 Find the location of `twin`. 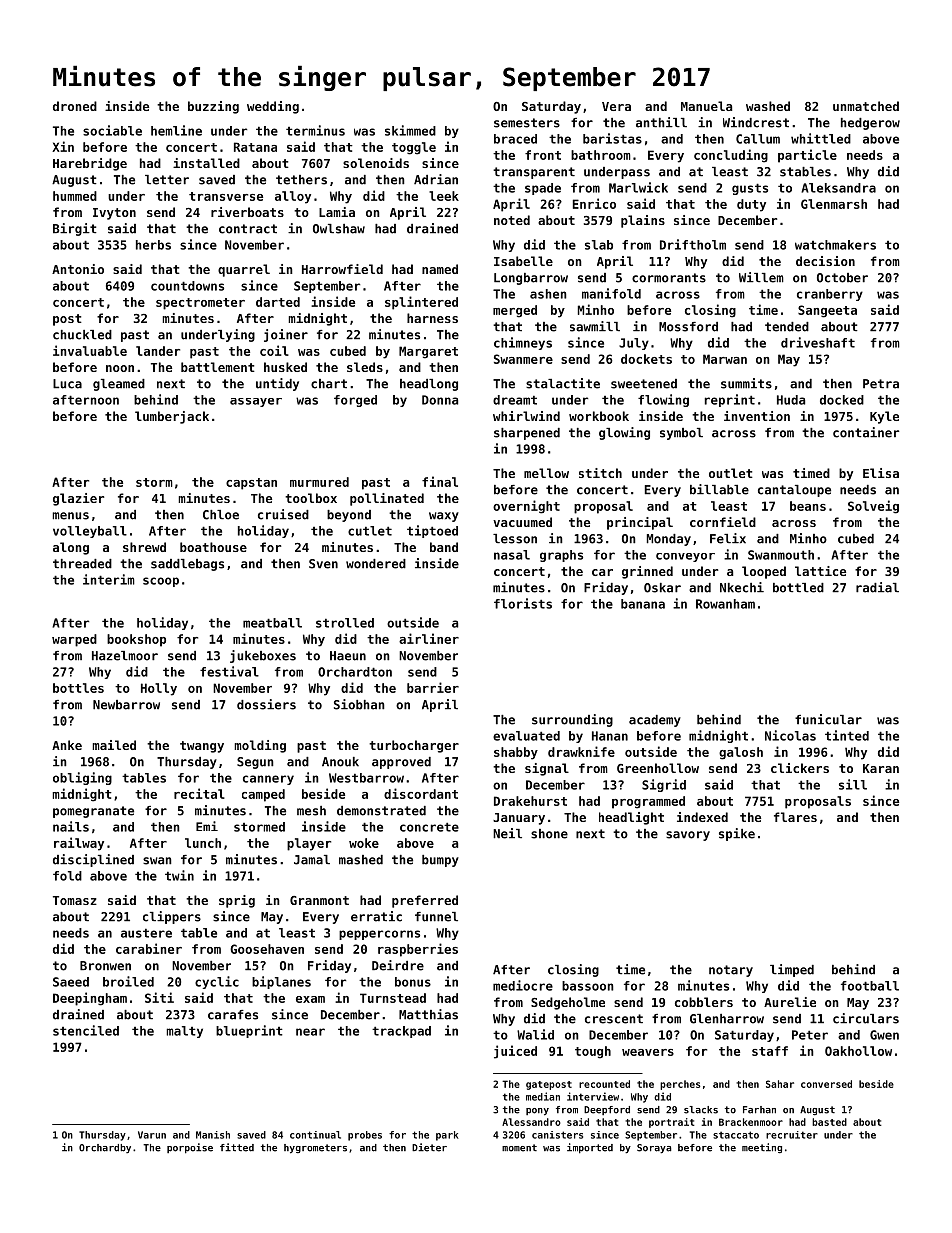

twin is located at coordinates (179, 875).
